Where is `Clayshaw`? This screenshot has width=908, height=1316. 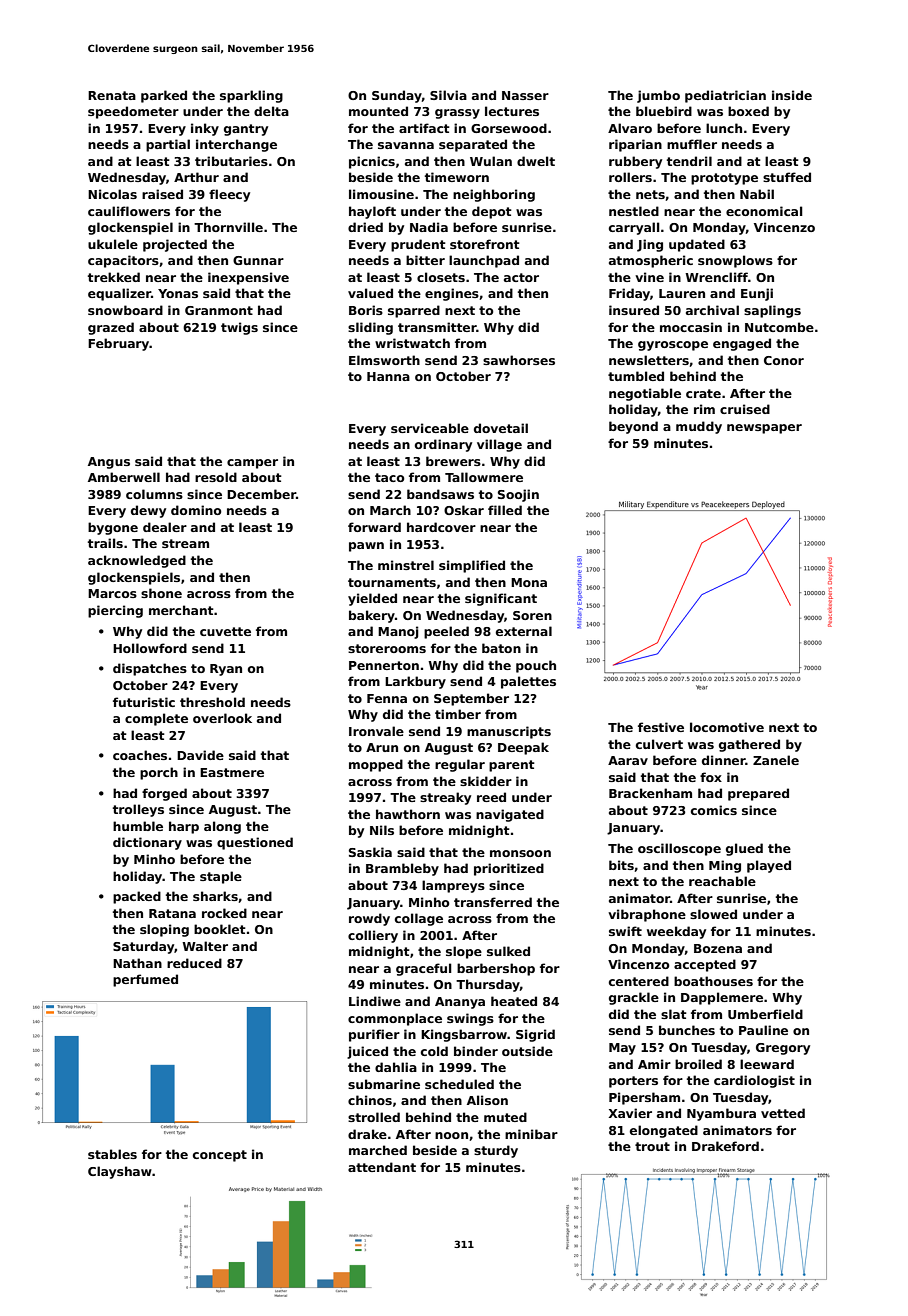
Clayshaw is located at coordinates (120, 1172).
